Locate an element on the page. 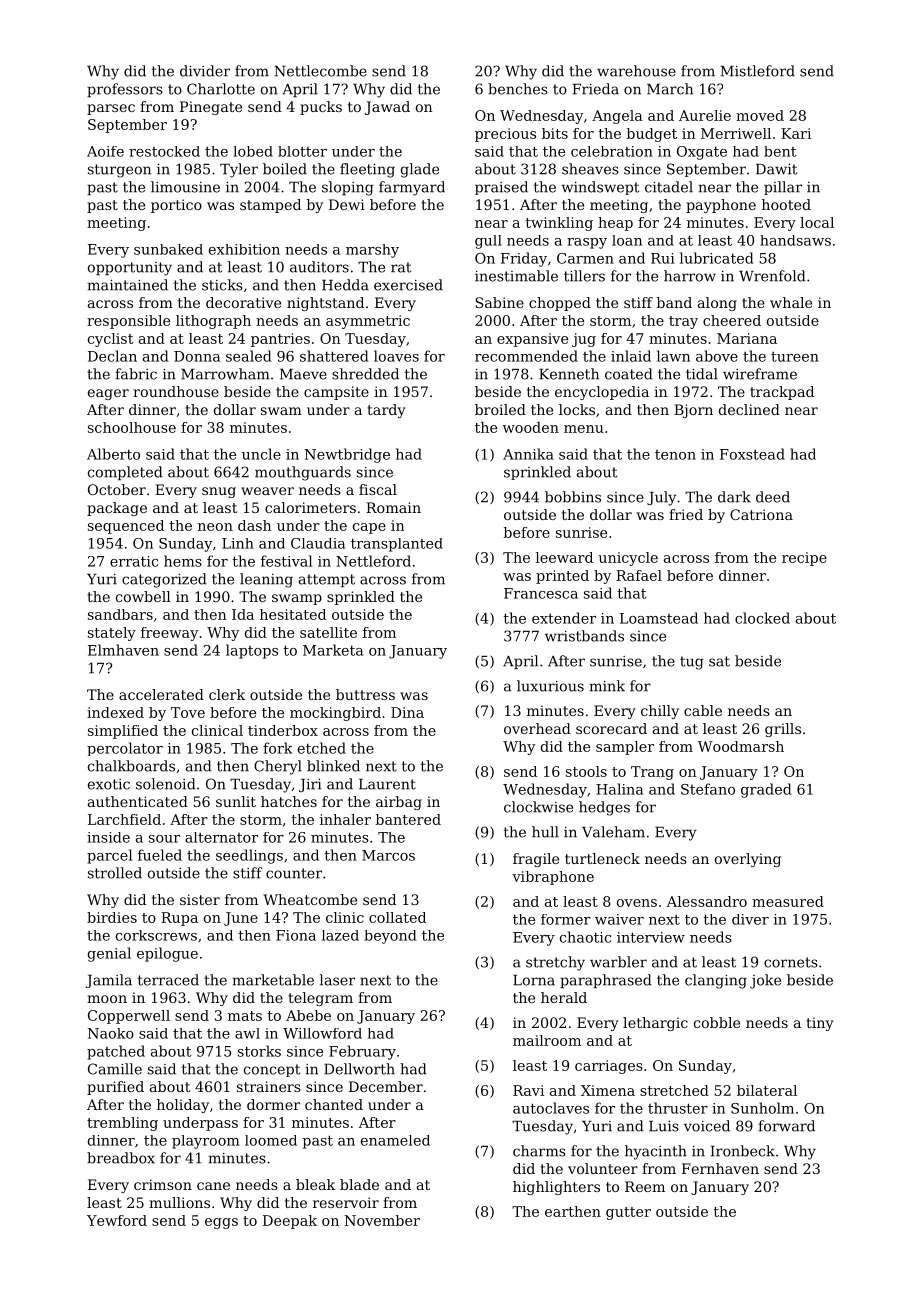 The image size is (924, 1308). bobbins is located at coordinates (573, 497).
